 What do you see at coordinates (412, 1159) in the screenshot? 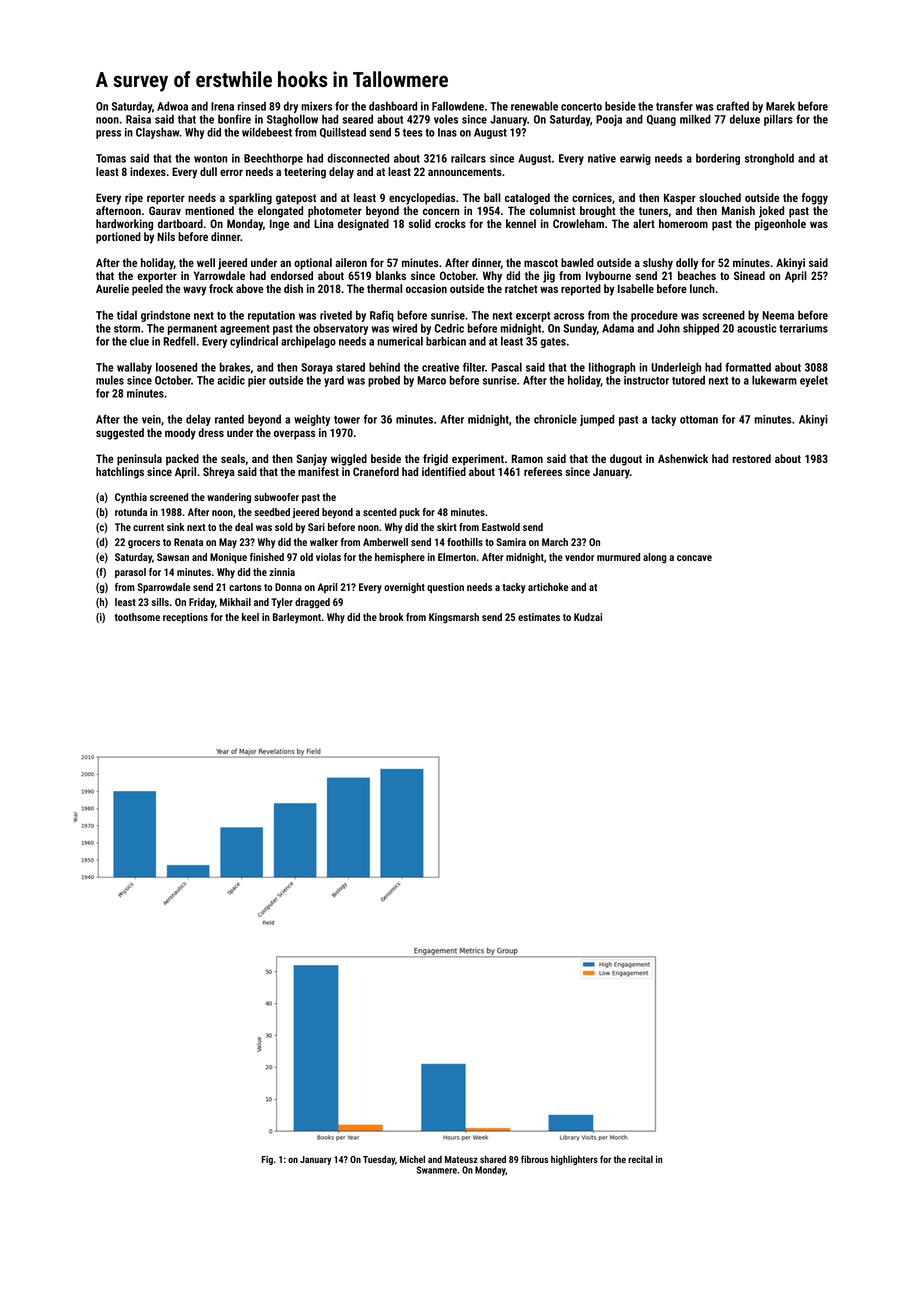
I see `Michel` at bounding box center [412, 1159].
